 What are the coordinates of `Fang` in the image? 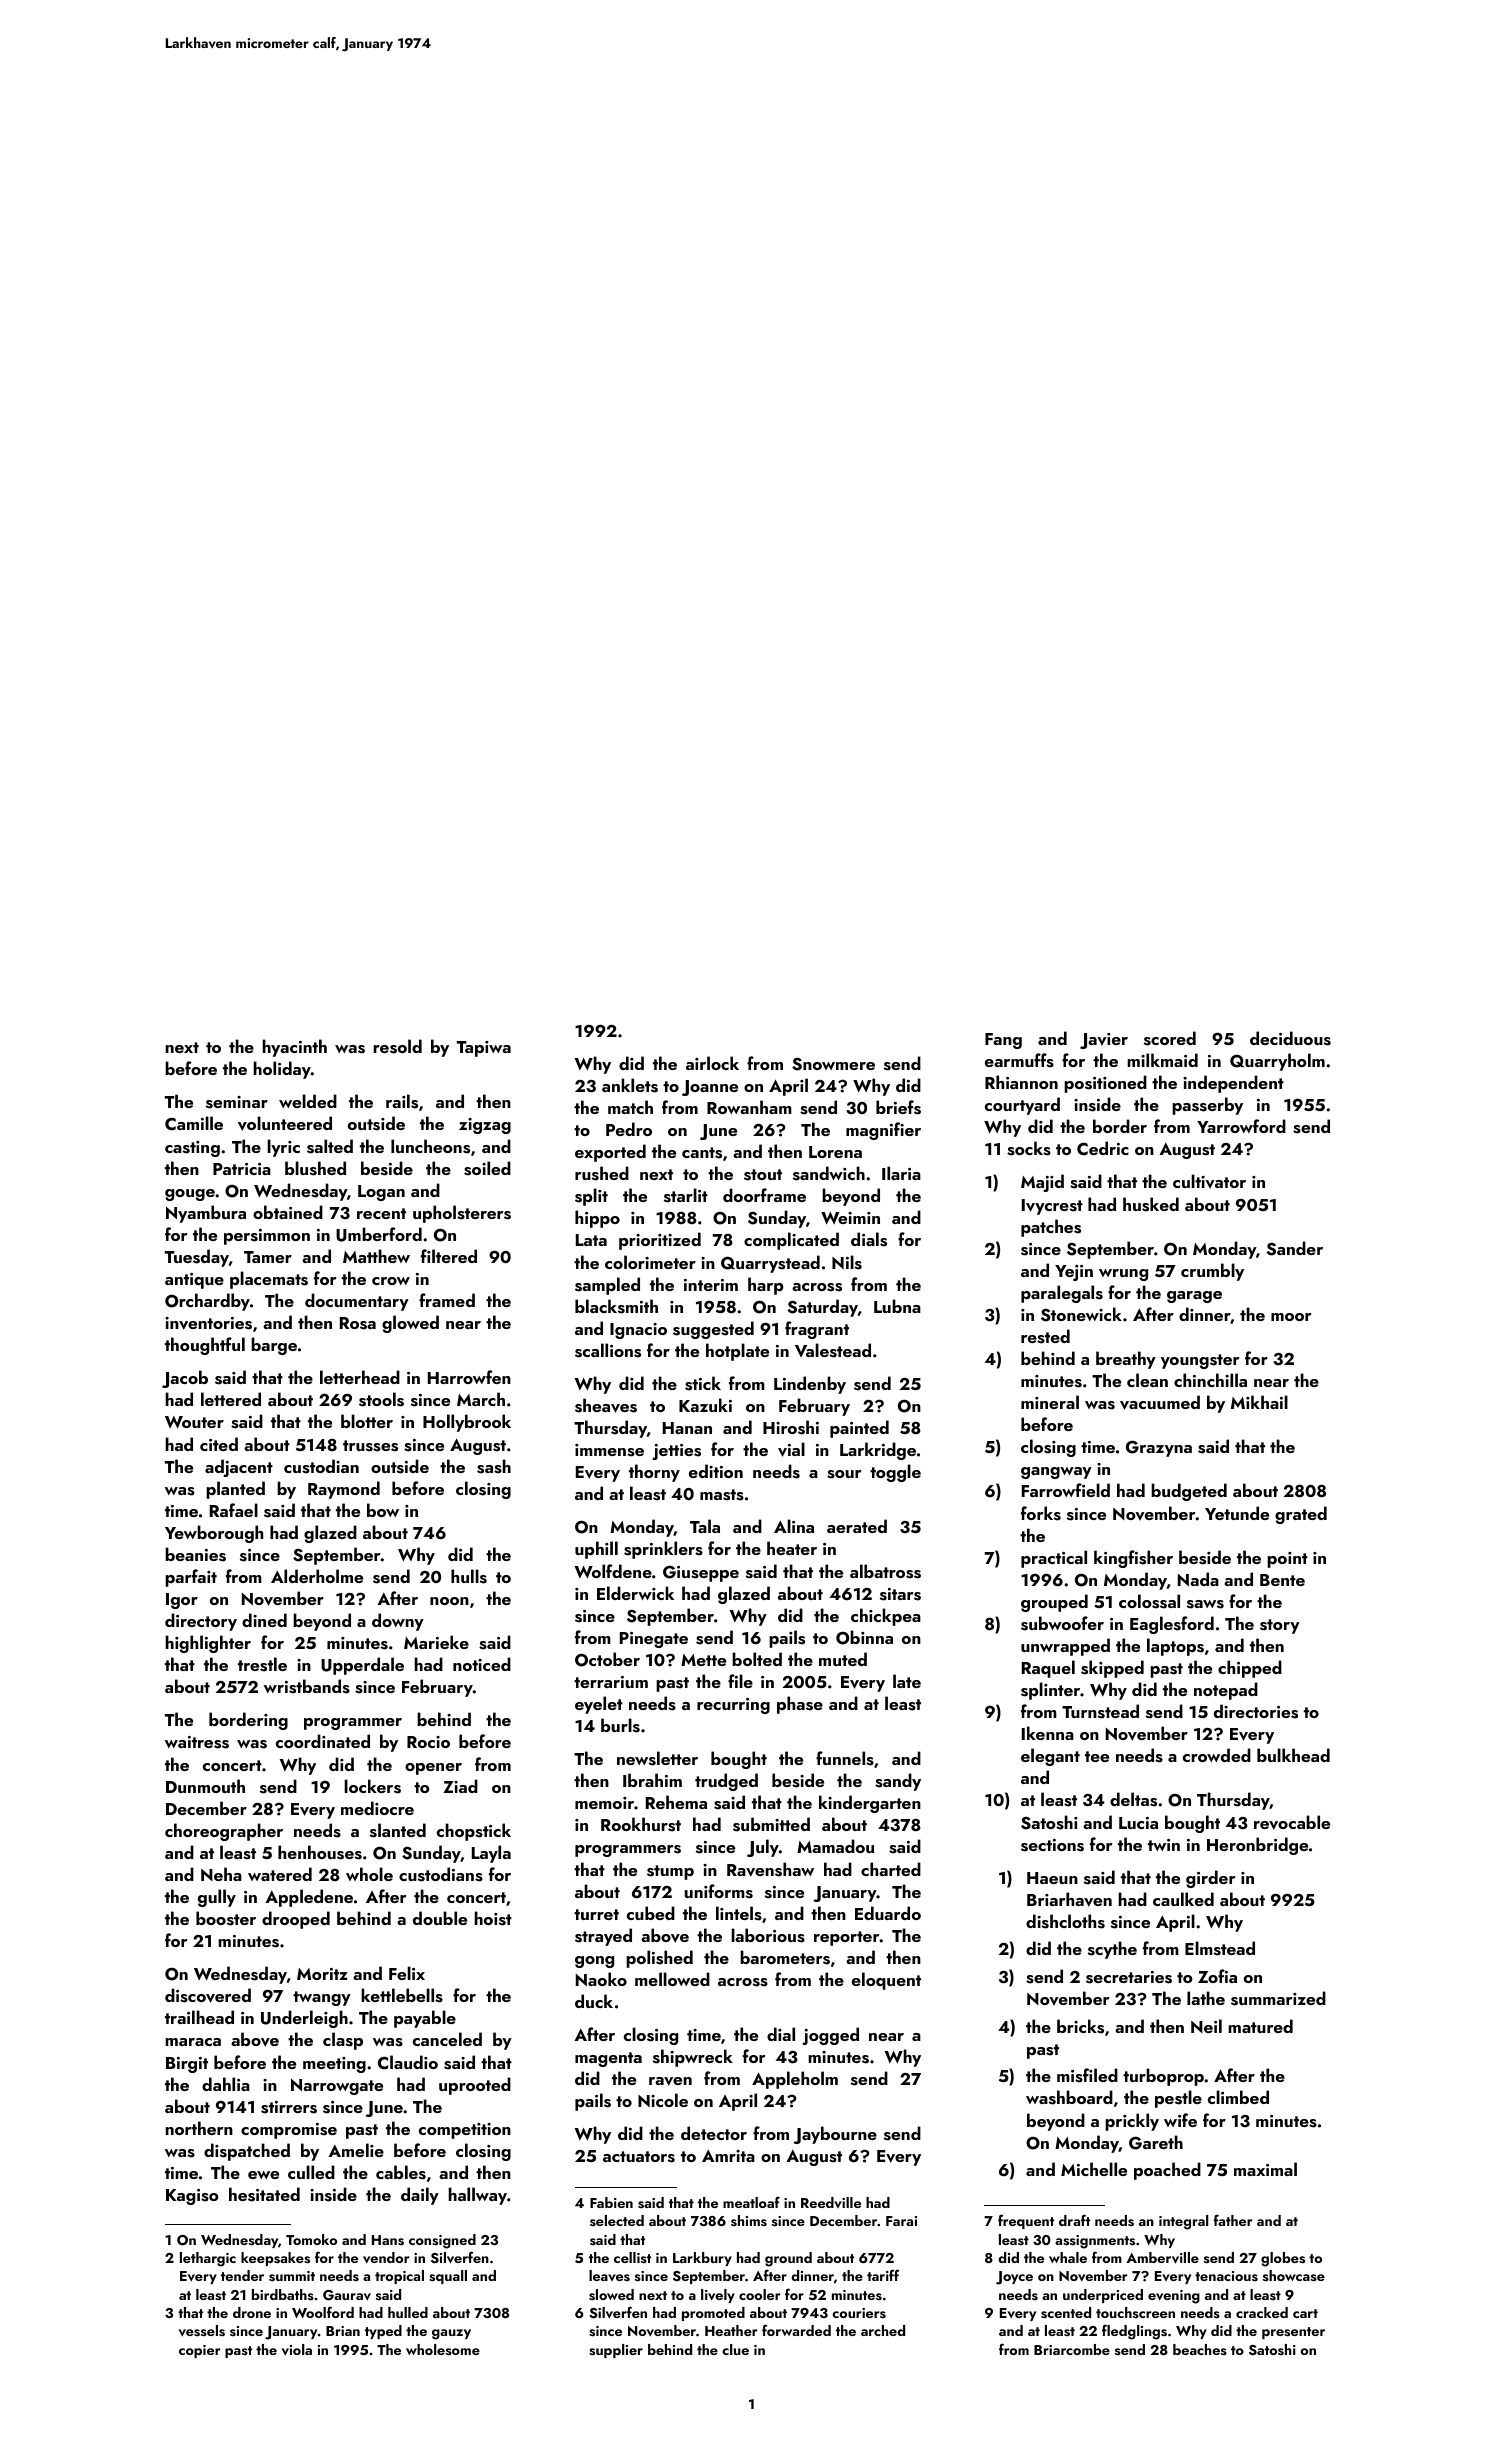 It's located at (1003, 1041).
